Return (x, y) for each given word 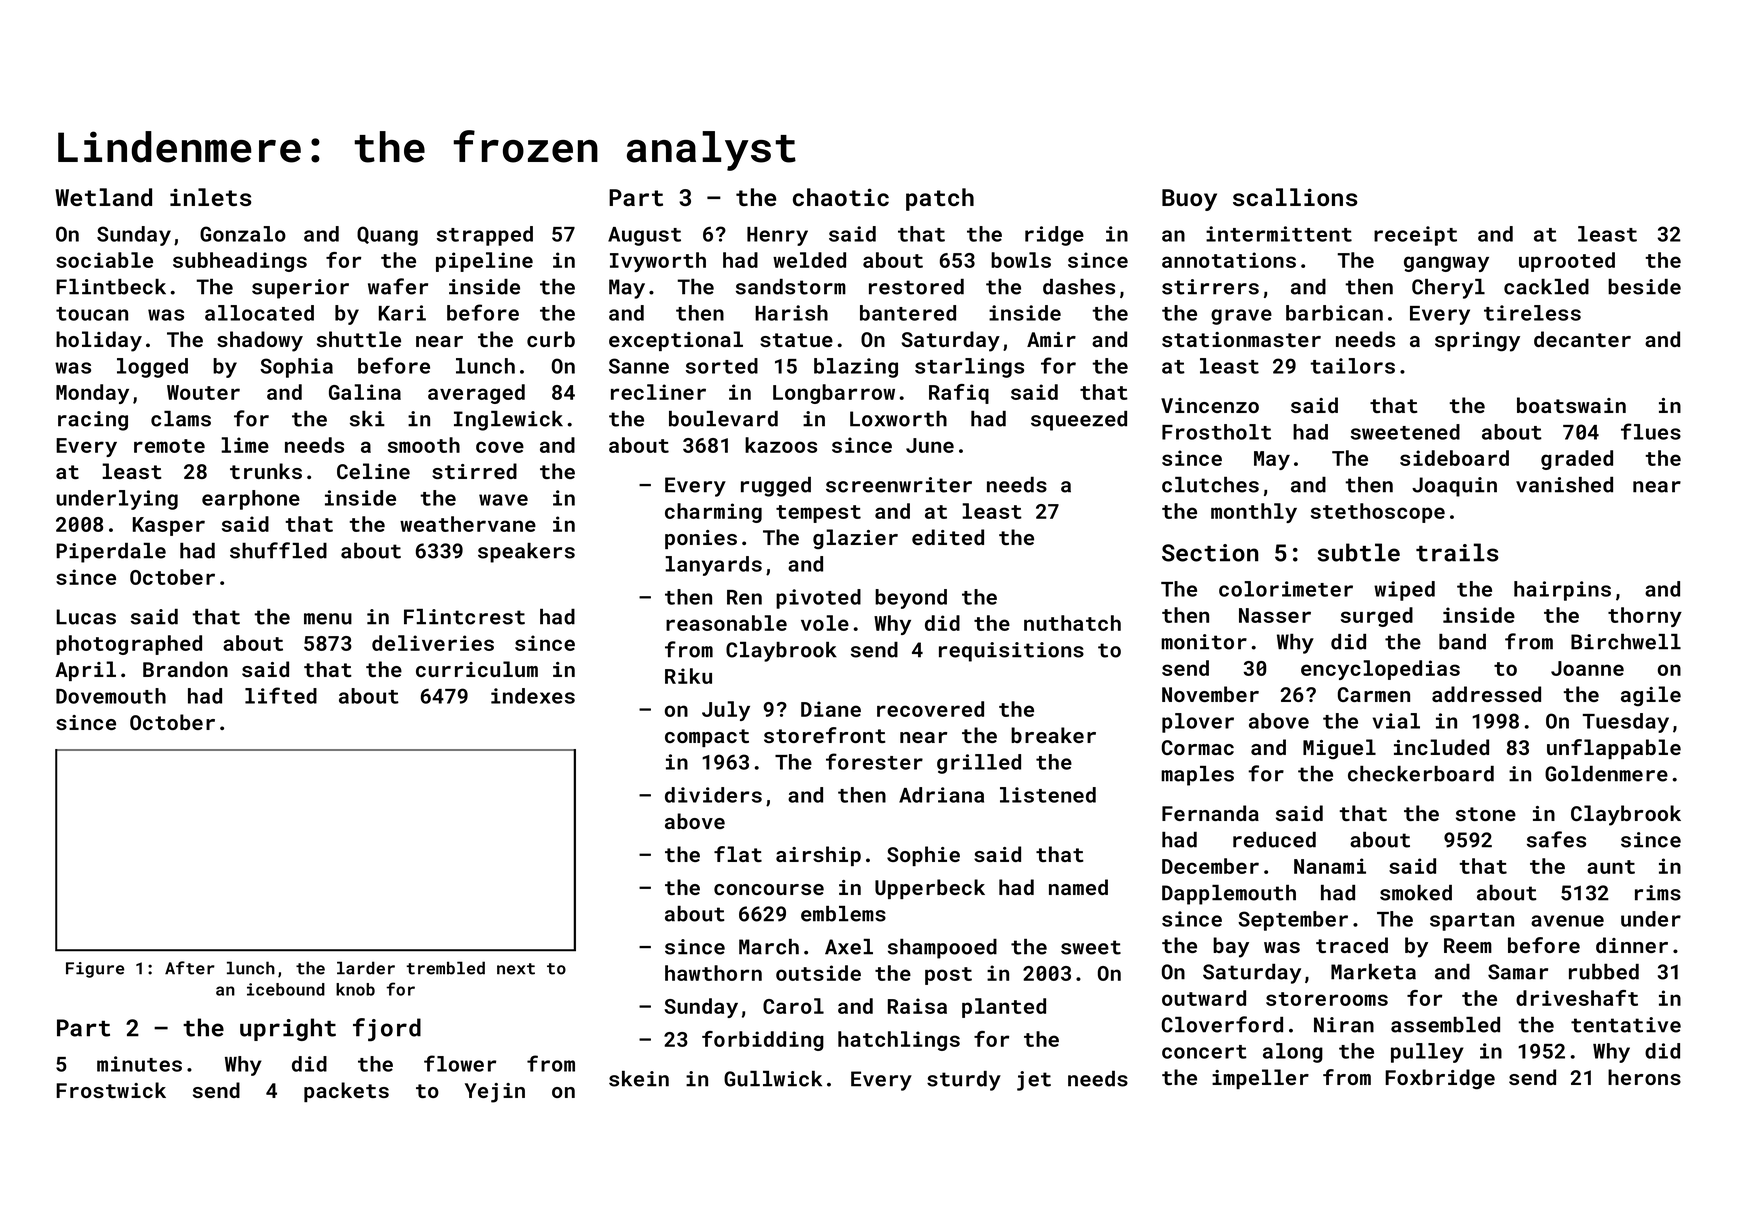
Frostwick (111, 1090)
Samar (1518, 972)
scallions (1295, 197)
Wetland (103, 197)
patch (940, 199)
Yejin (495, 1093)
